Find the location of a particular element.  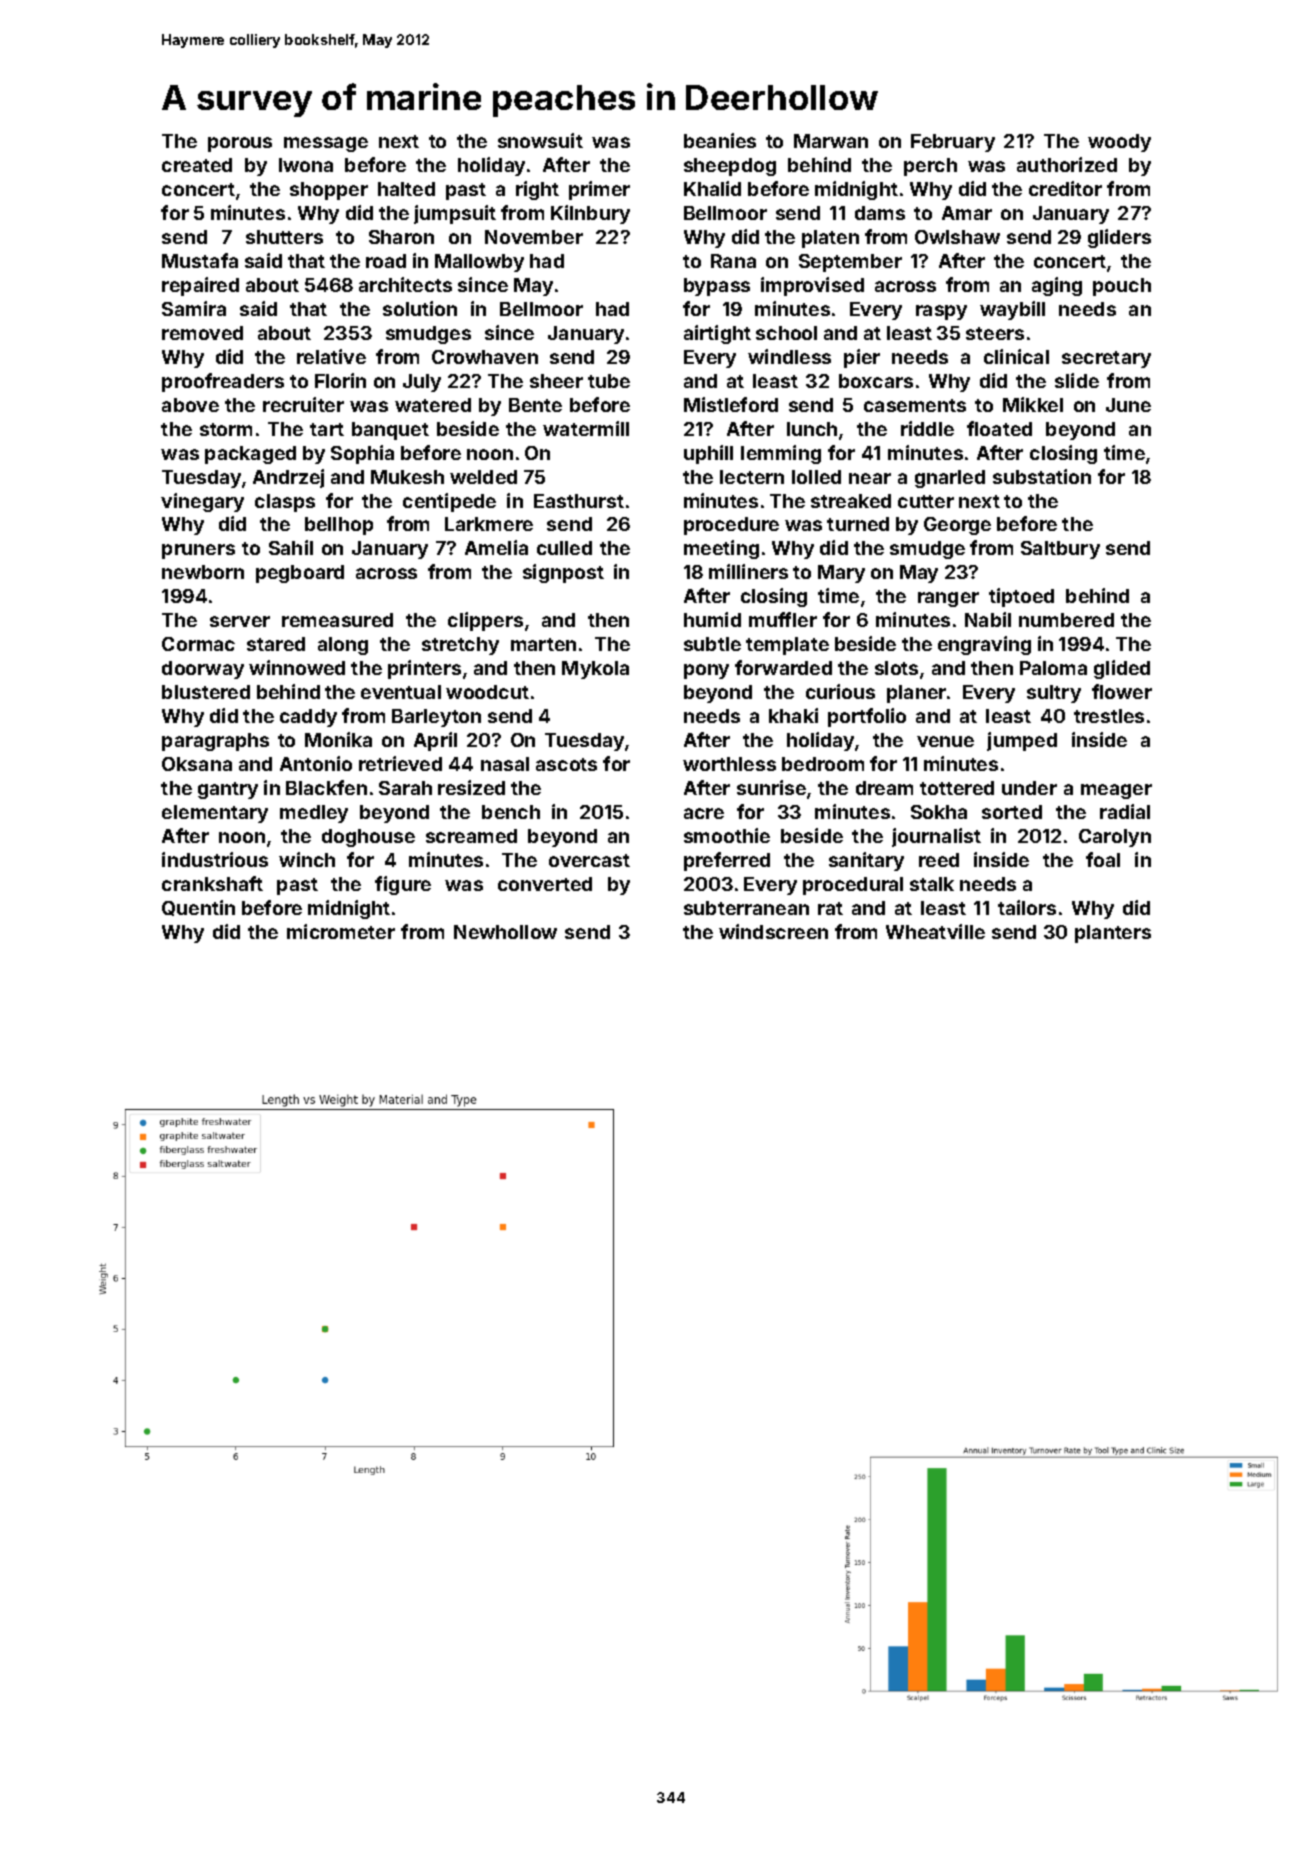

micrometer is located at coordinates (341, 931).
